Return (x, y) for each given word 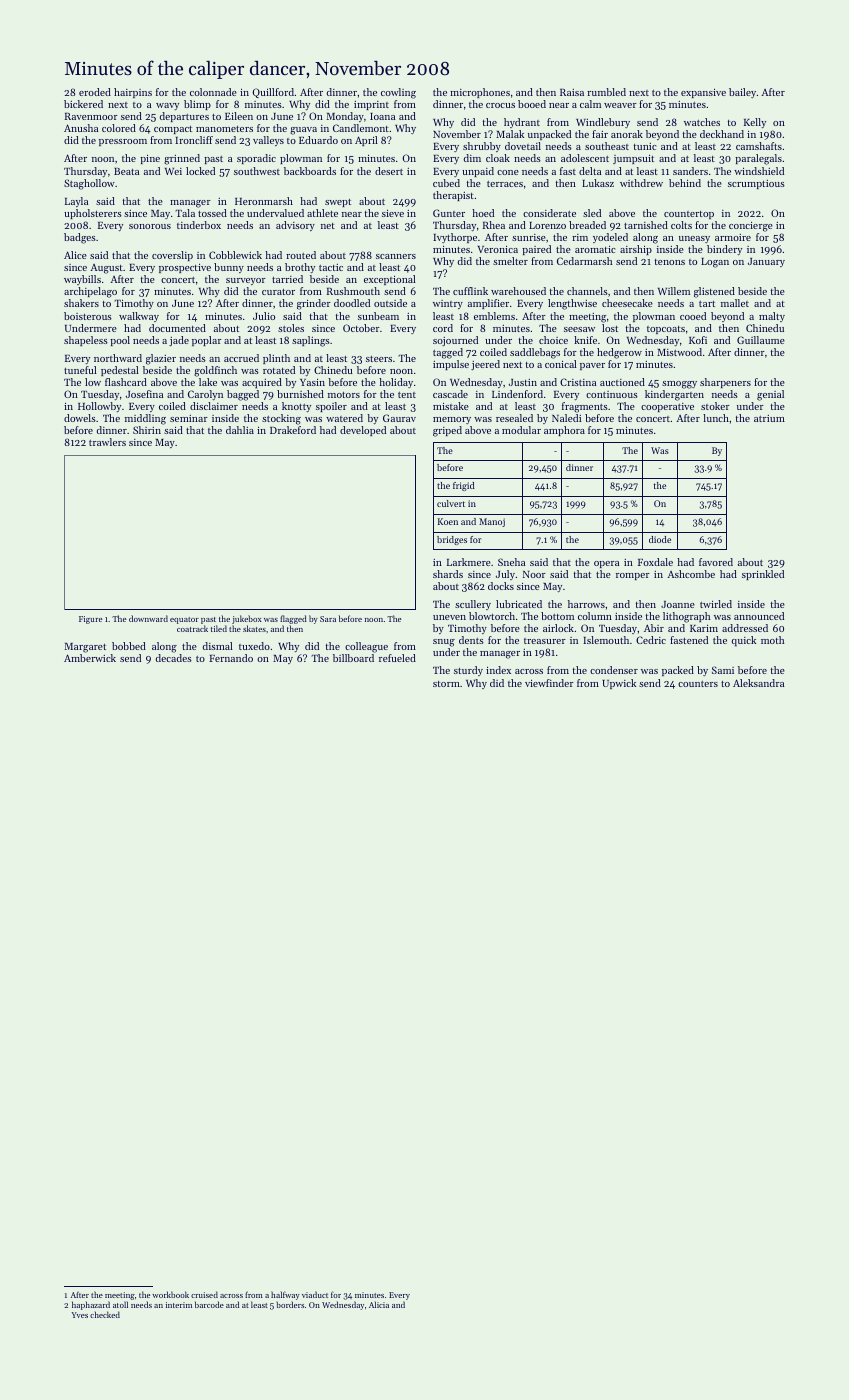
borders (290, 1304)
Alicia (379, 1304)
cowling (398, 93)
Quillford (273, 93)
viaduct (315, 1294)
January (766, 262)
